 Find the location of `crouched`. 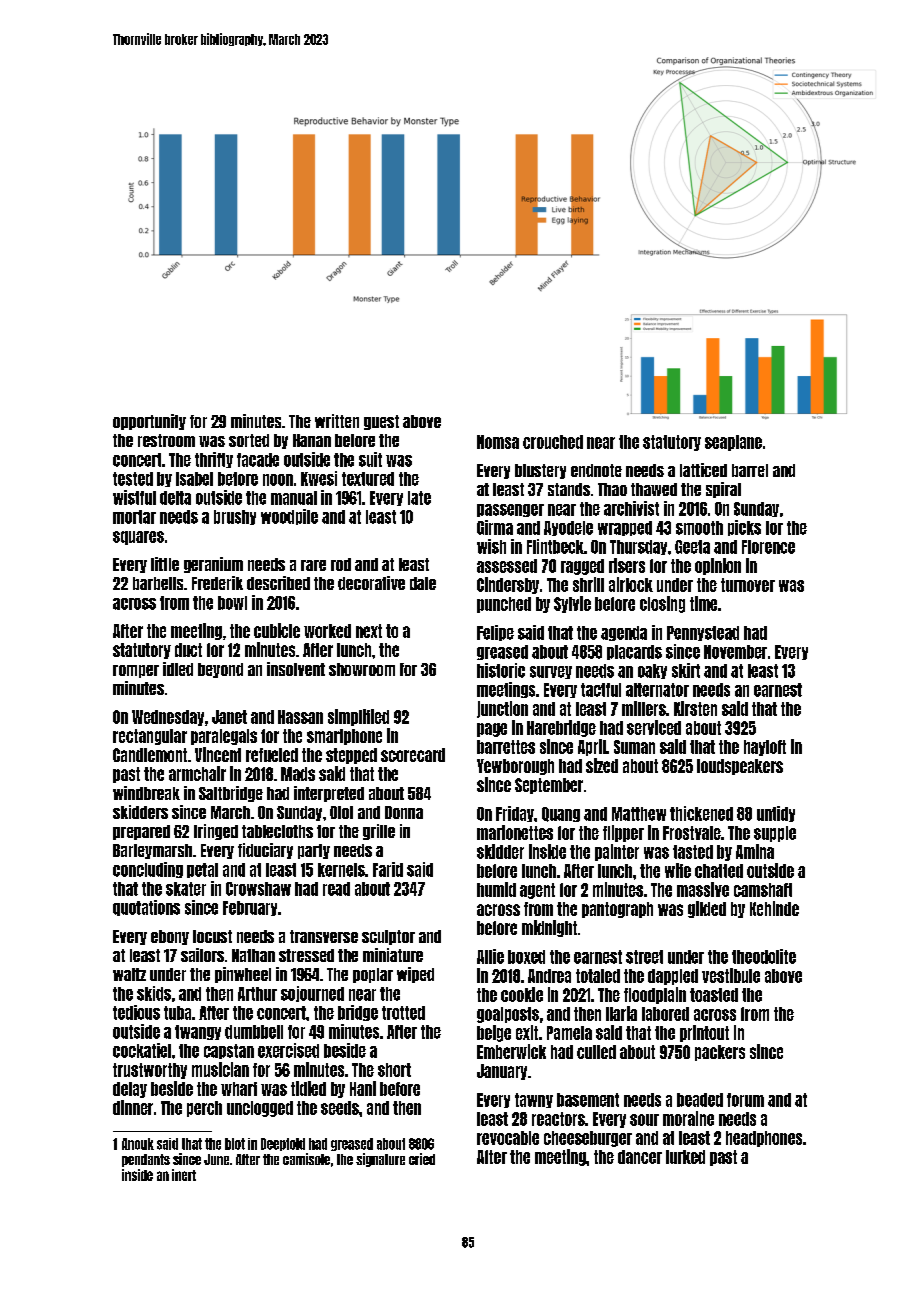

crouched is located at coordinates (553, 442).
